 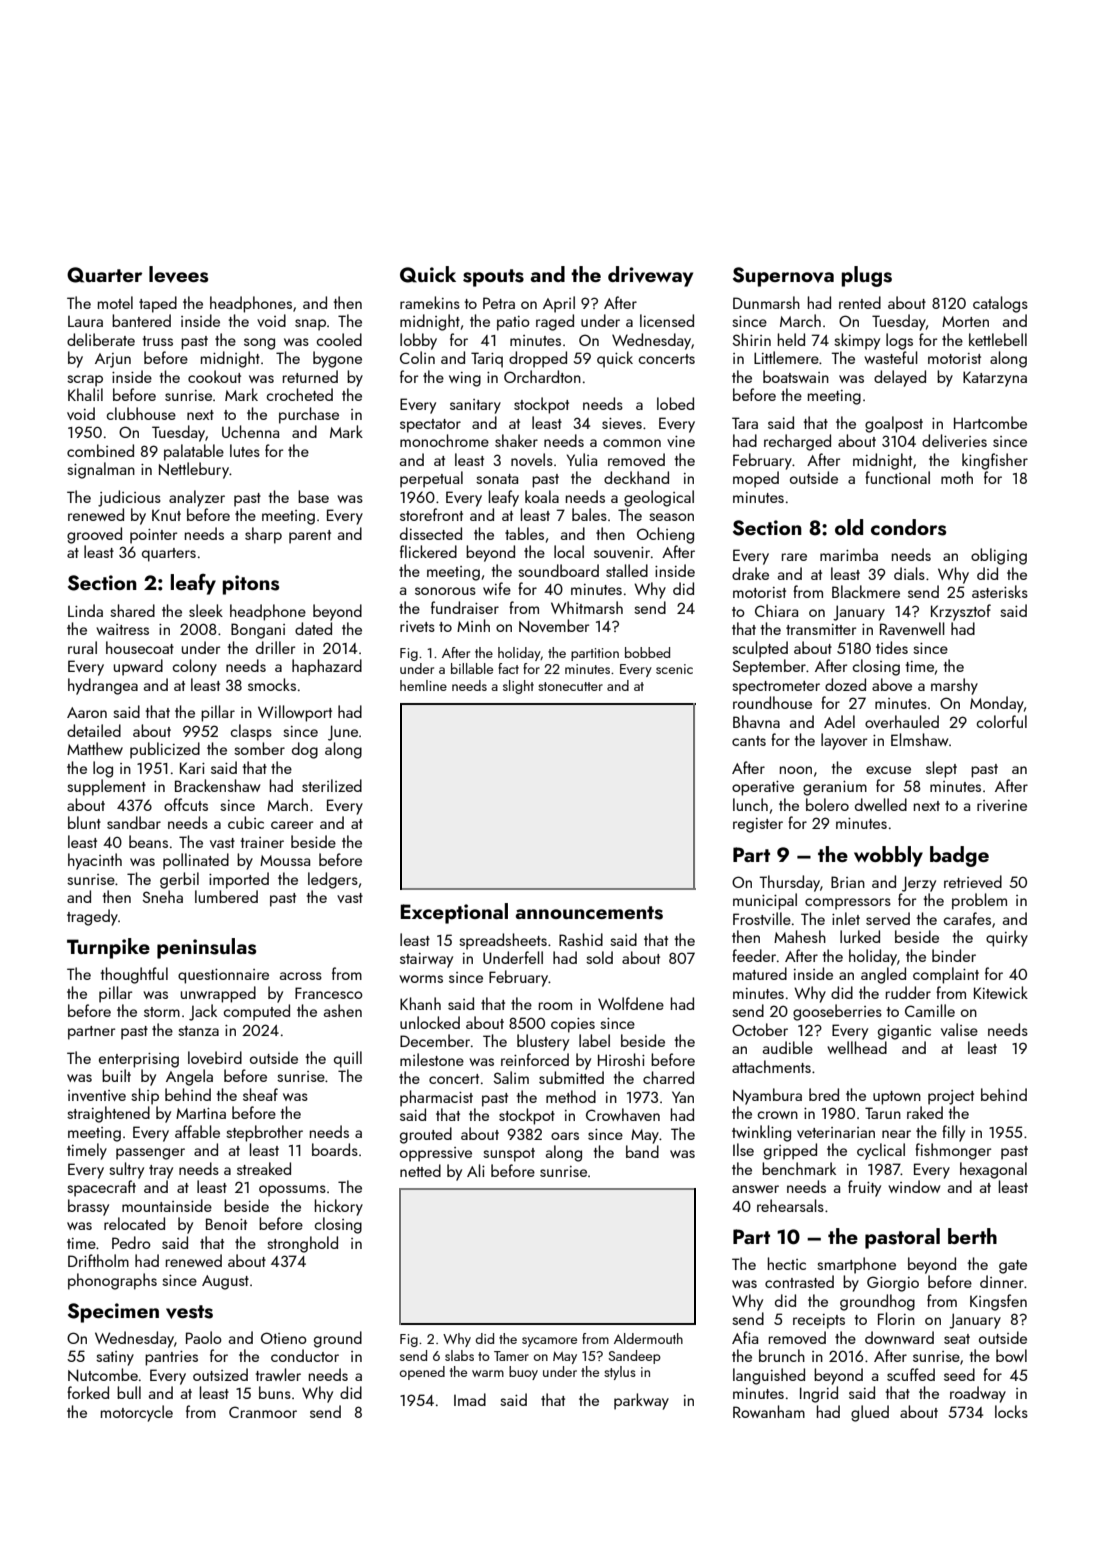 What do you see at coordinates (750, 804) in the document?
I see `lunch` at bounding box center [750, 804].
